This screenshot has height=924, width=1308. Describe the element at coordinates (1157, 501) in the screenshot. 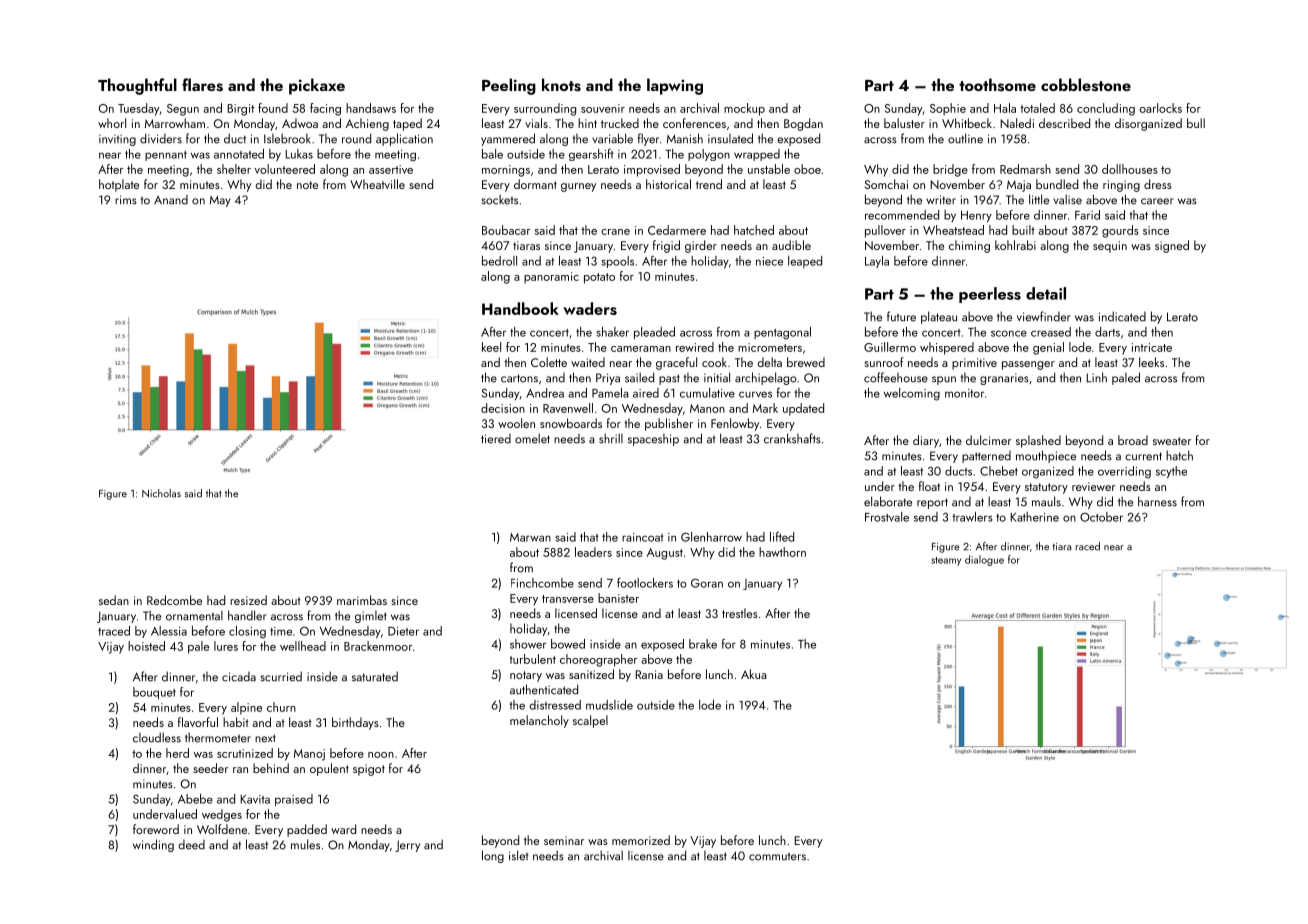

I see `harness` at that location.
